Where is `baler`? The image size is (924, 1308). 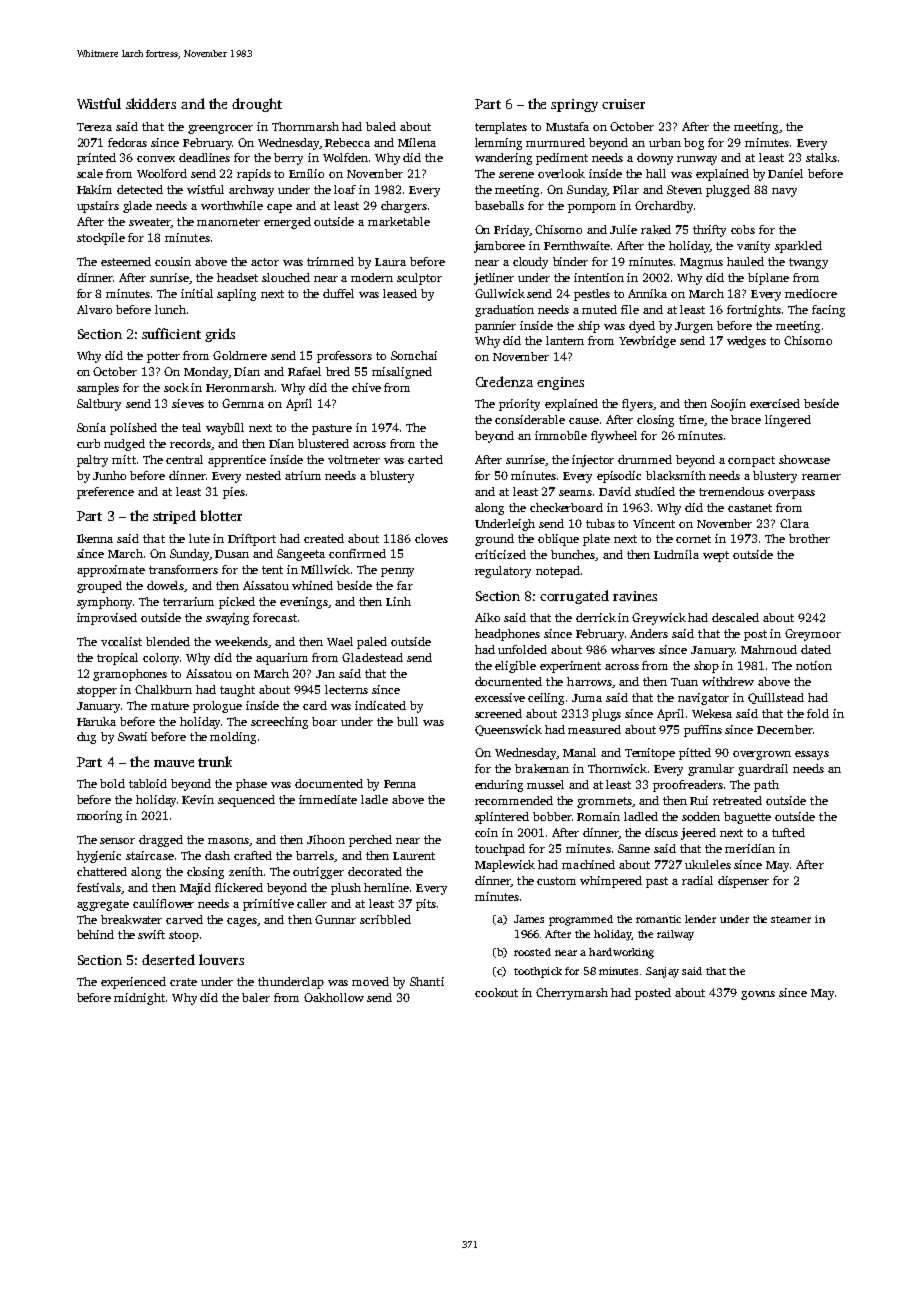
baler is located at coordinates (256, 997).
